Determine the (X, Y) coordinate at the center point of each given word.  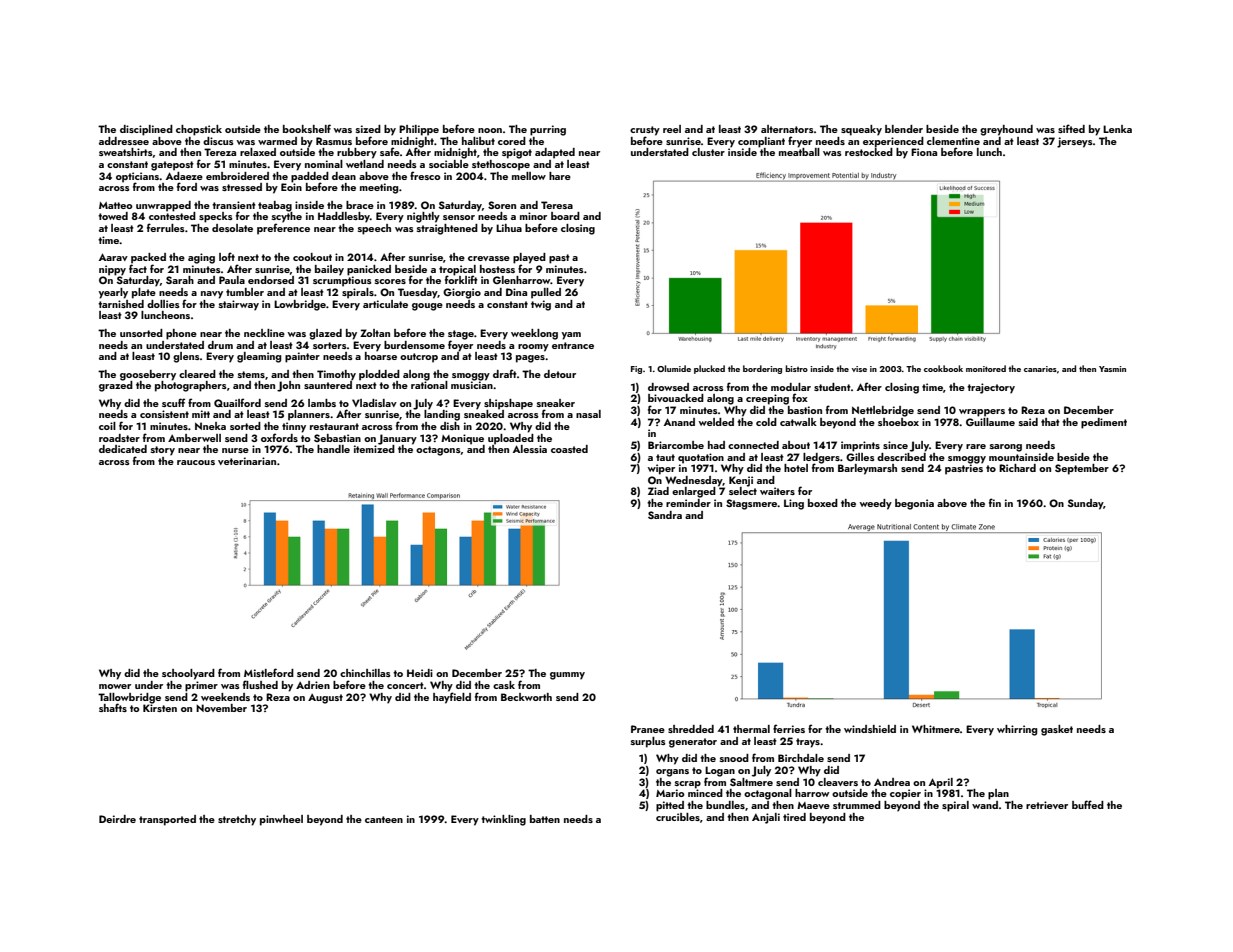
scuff (173, 402)
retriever (1047, 805)
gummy (567, 676)
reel (672, 129)
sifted (1071, 128)
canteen (384, 819)
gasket (1057, 730)
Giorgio (462, 293)
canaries (1040, 369)
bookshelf (307, 128)
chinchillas (365, 673)
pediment (1104, 423)
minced (705, 793)
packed (148, 258)
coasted (569, 449)
